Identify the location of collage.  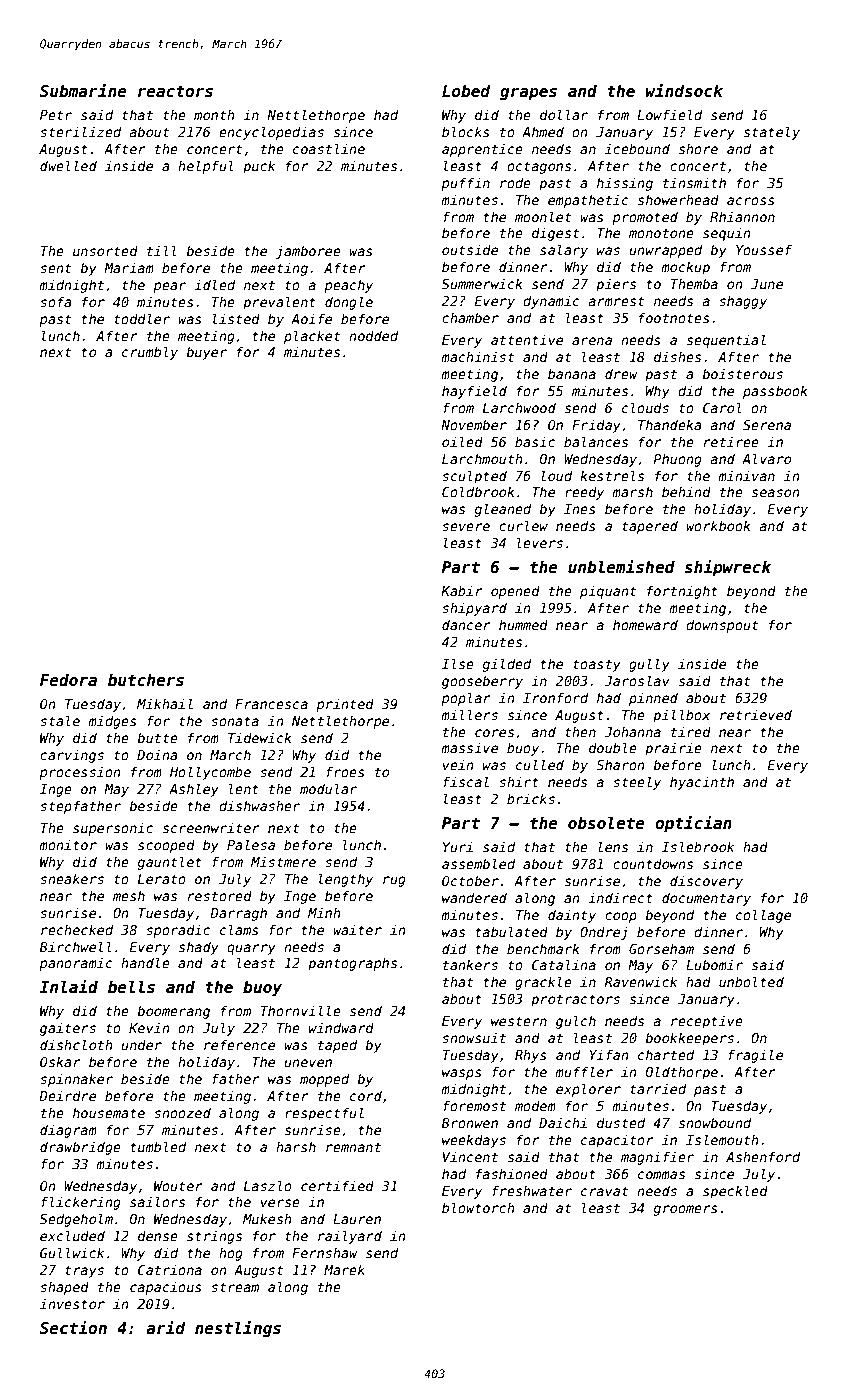
(763, 916).
